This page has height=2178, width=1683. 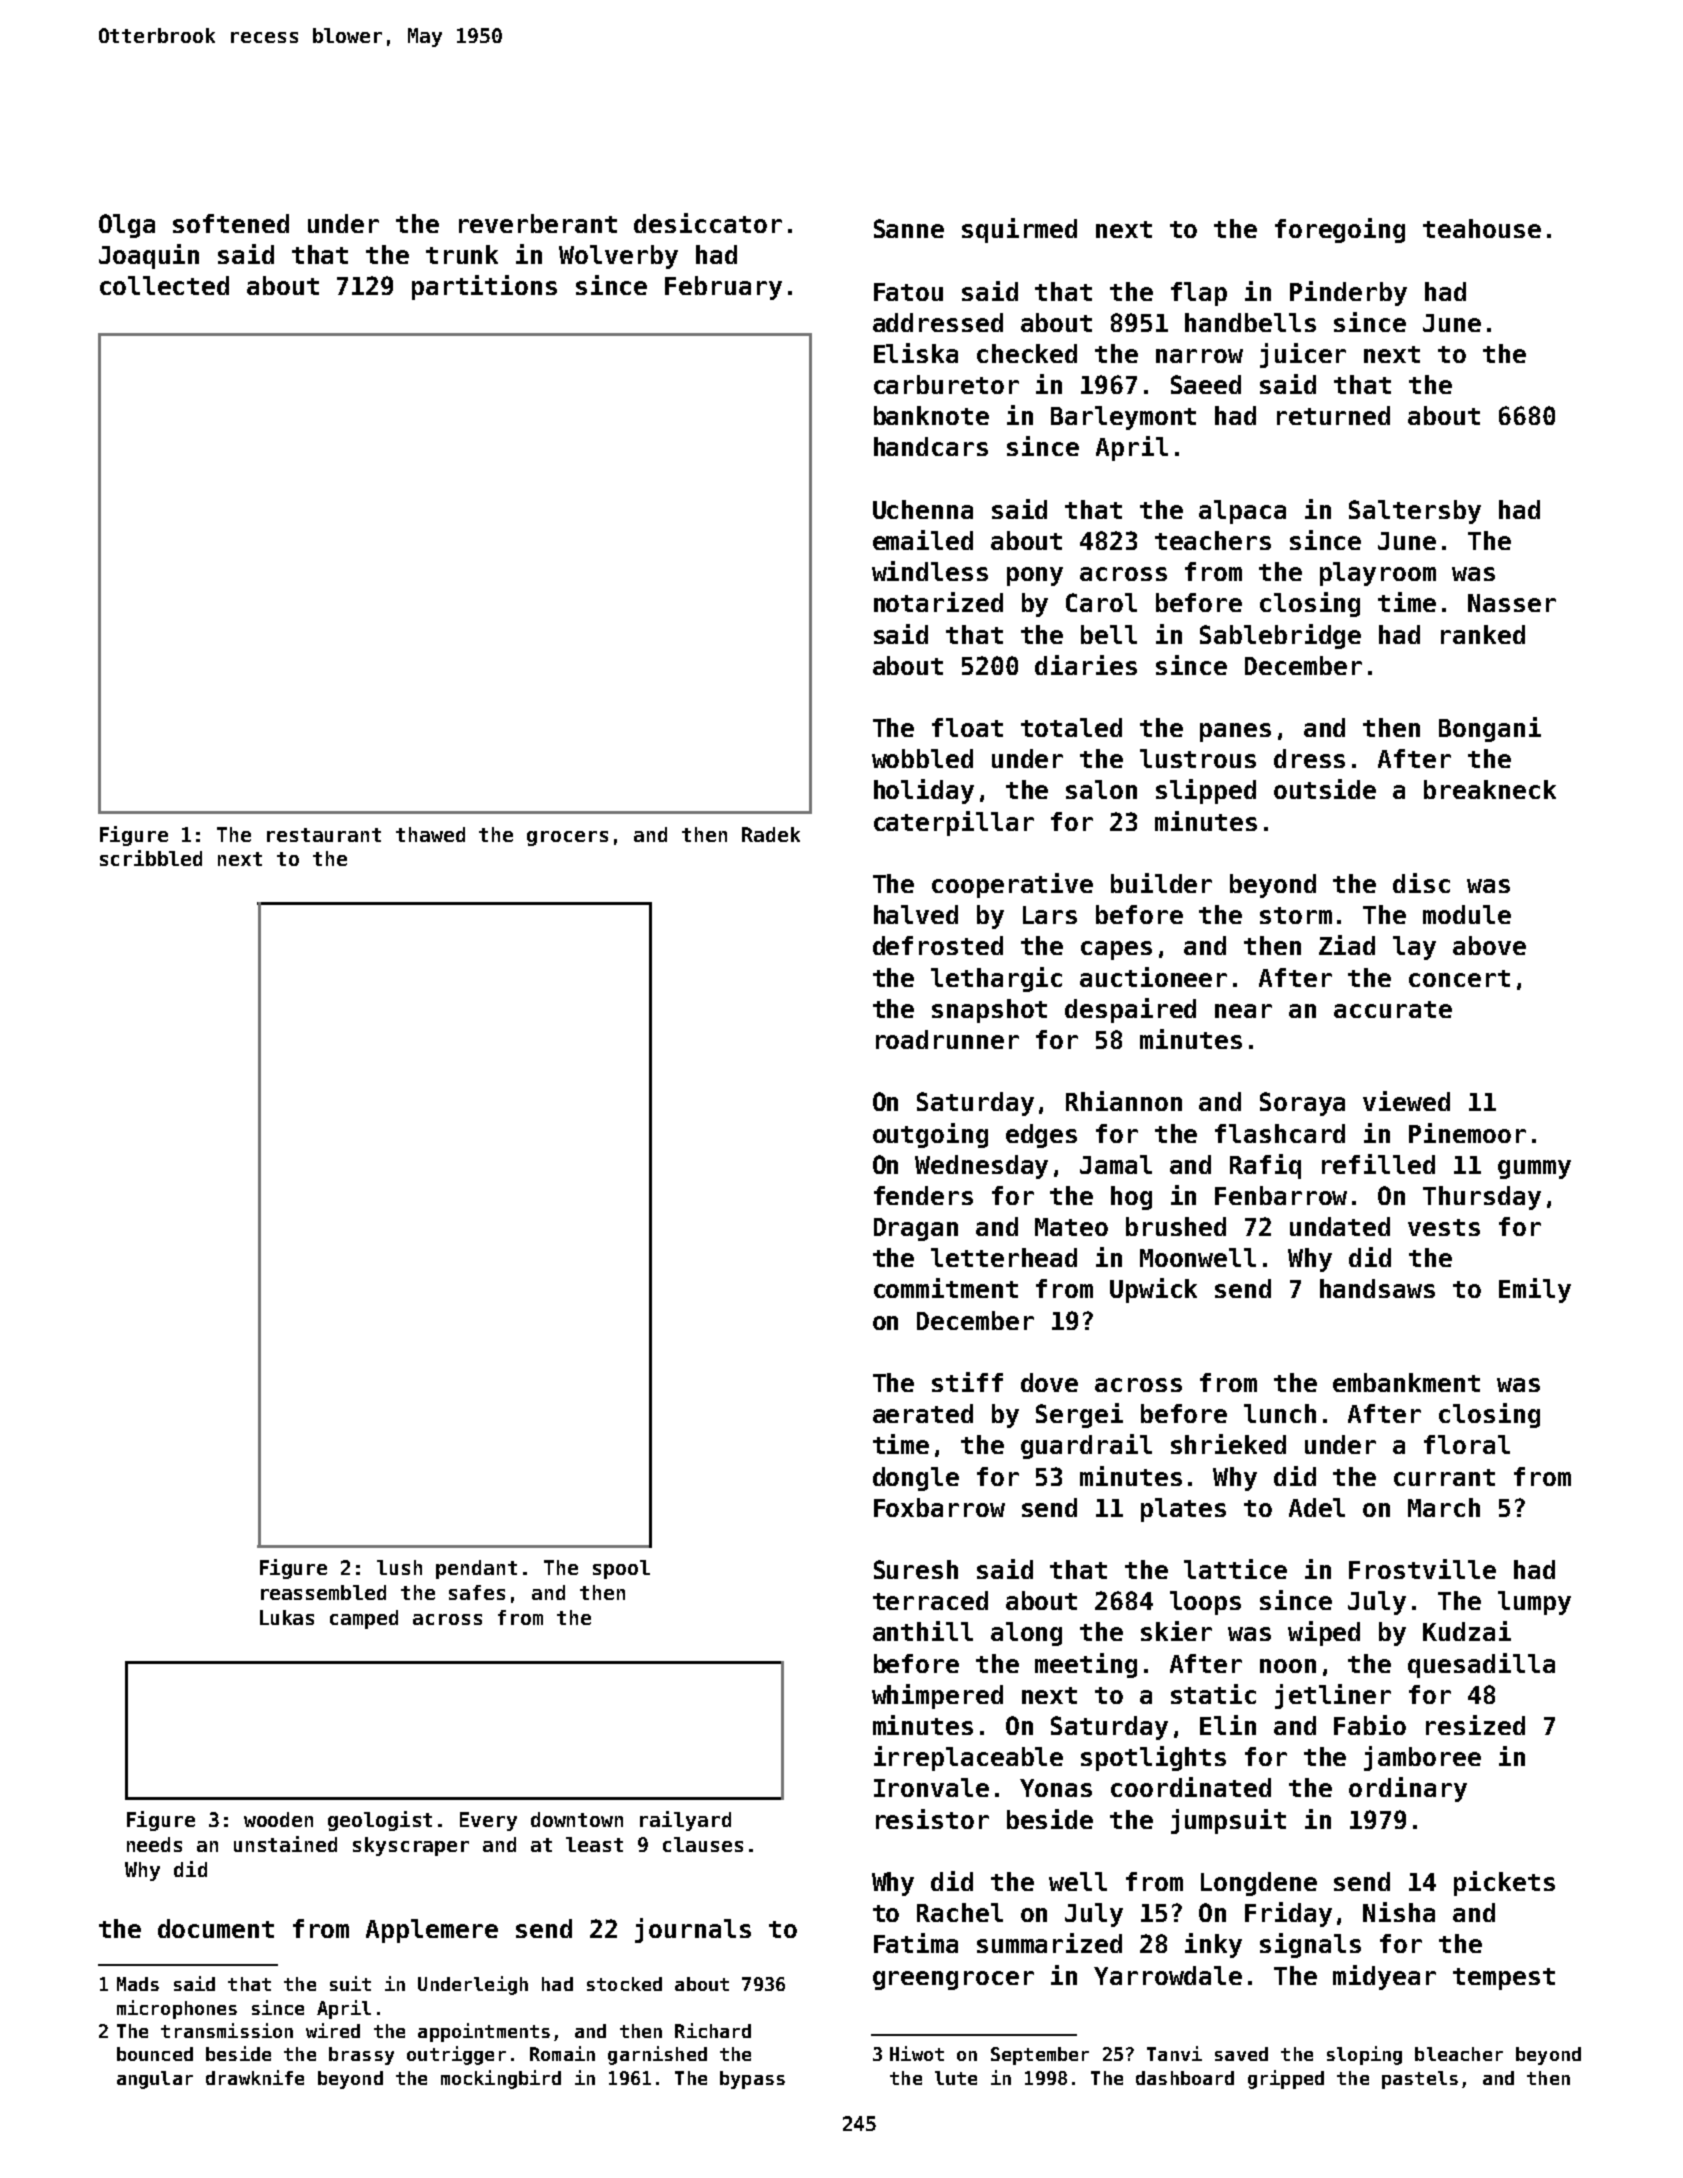 I want to click on float, so click(x=967, y=727).
